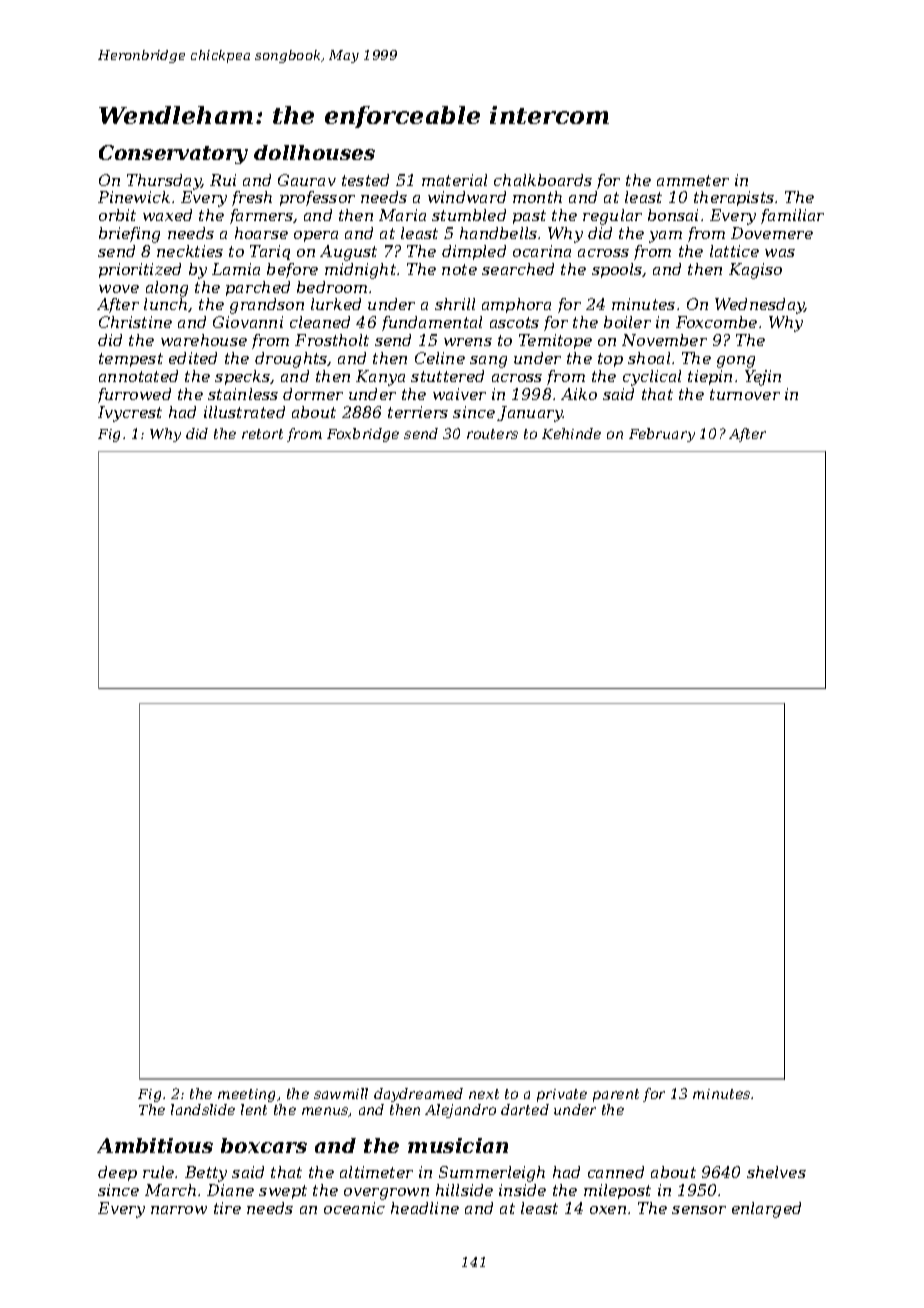 The image size is (924, 1308). What do you see at coordinates (130, 414) in the document?
I see `Ivycrest` at bounding box center [130, 414].
